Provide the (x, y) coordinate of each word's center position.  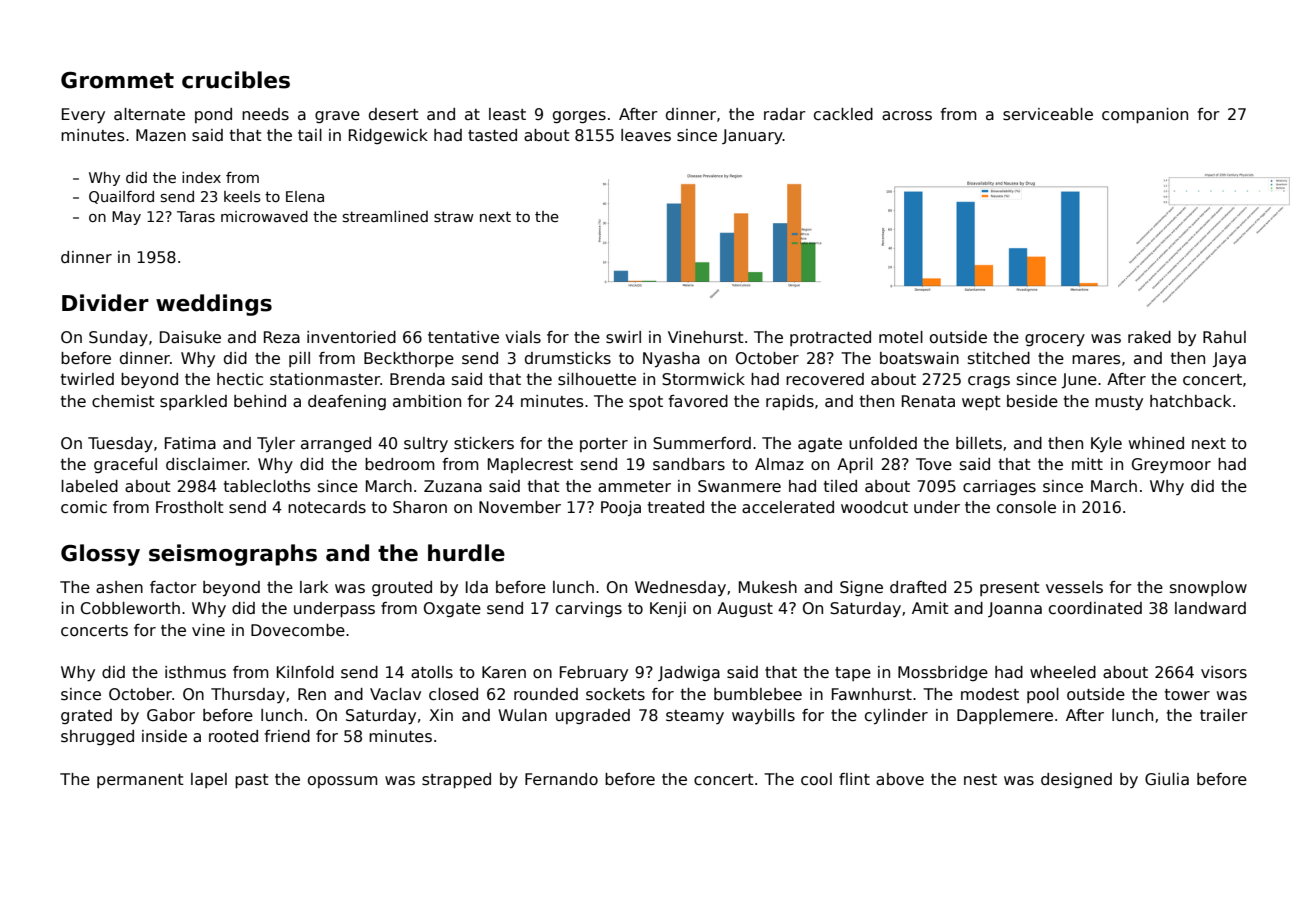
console (1026, 507)
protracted (830, 338)
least (507, 114)
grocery (1055, 340)
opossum (343, 782)
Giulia (1167, 779)
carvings (589, 609)
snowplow (1208, 588)
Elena (305, 196)
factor (173, 587)
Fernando (561, 779)
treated (676, 507)
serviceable (1048, 114)
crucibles (236, 80)
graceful (125, 465)
